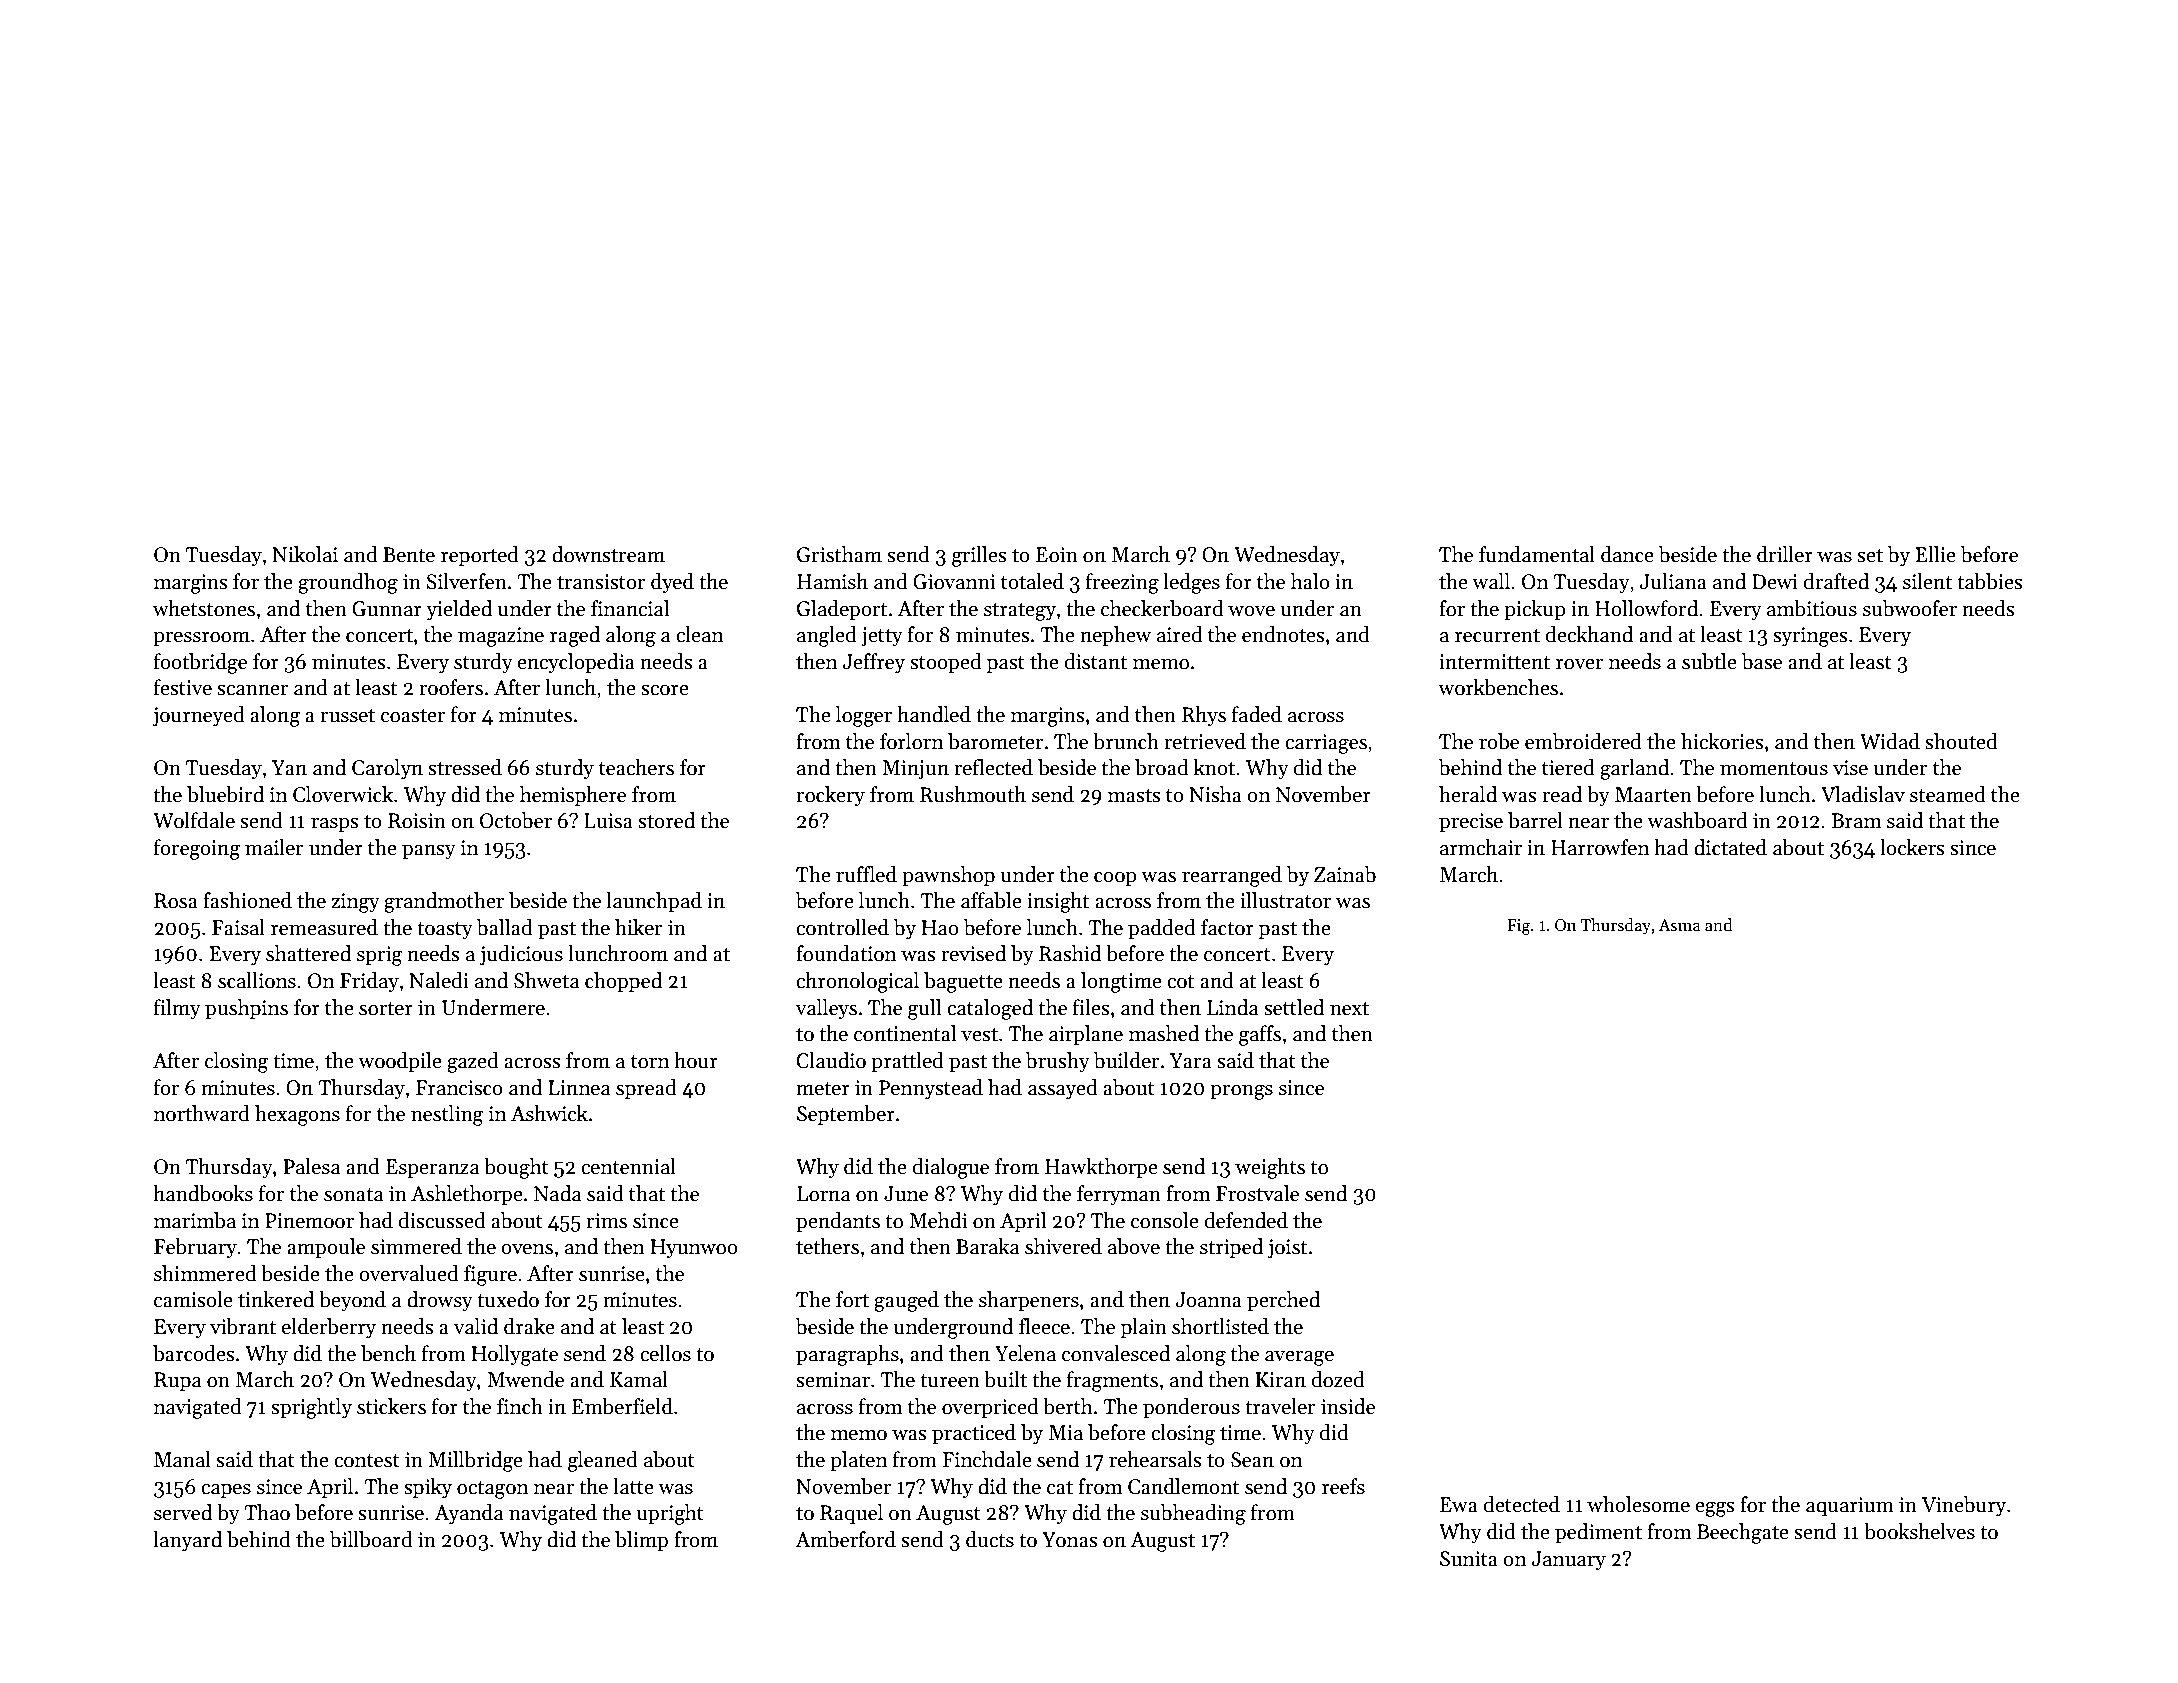 This image has height=1683, width=2178. What do you see at coordinates (247, 900) in the image?
I see `fashioned` at bounding box center [247, 900].
